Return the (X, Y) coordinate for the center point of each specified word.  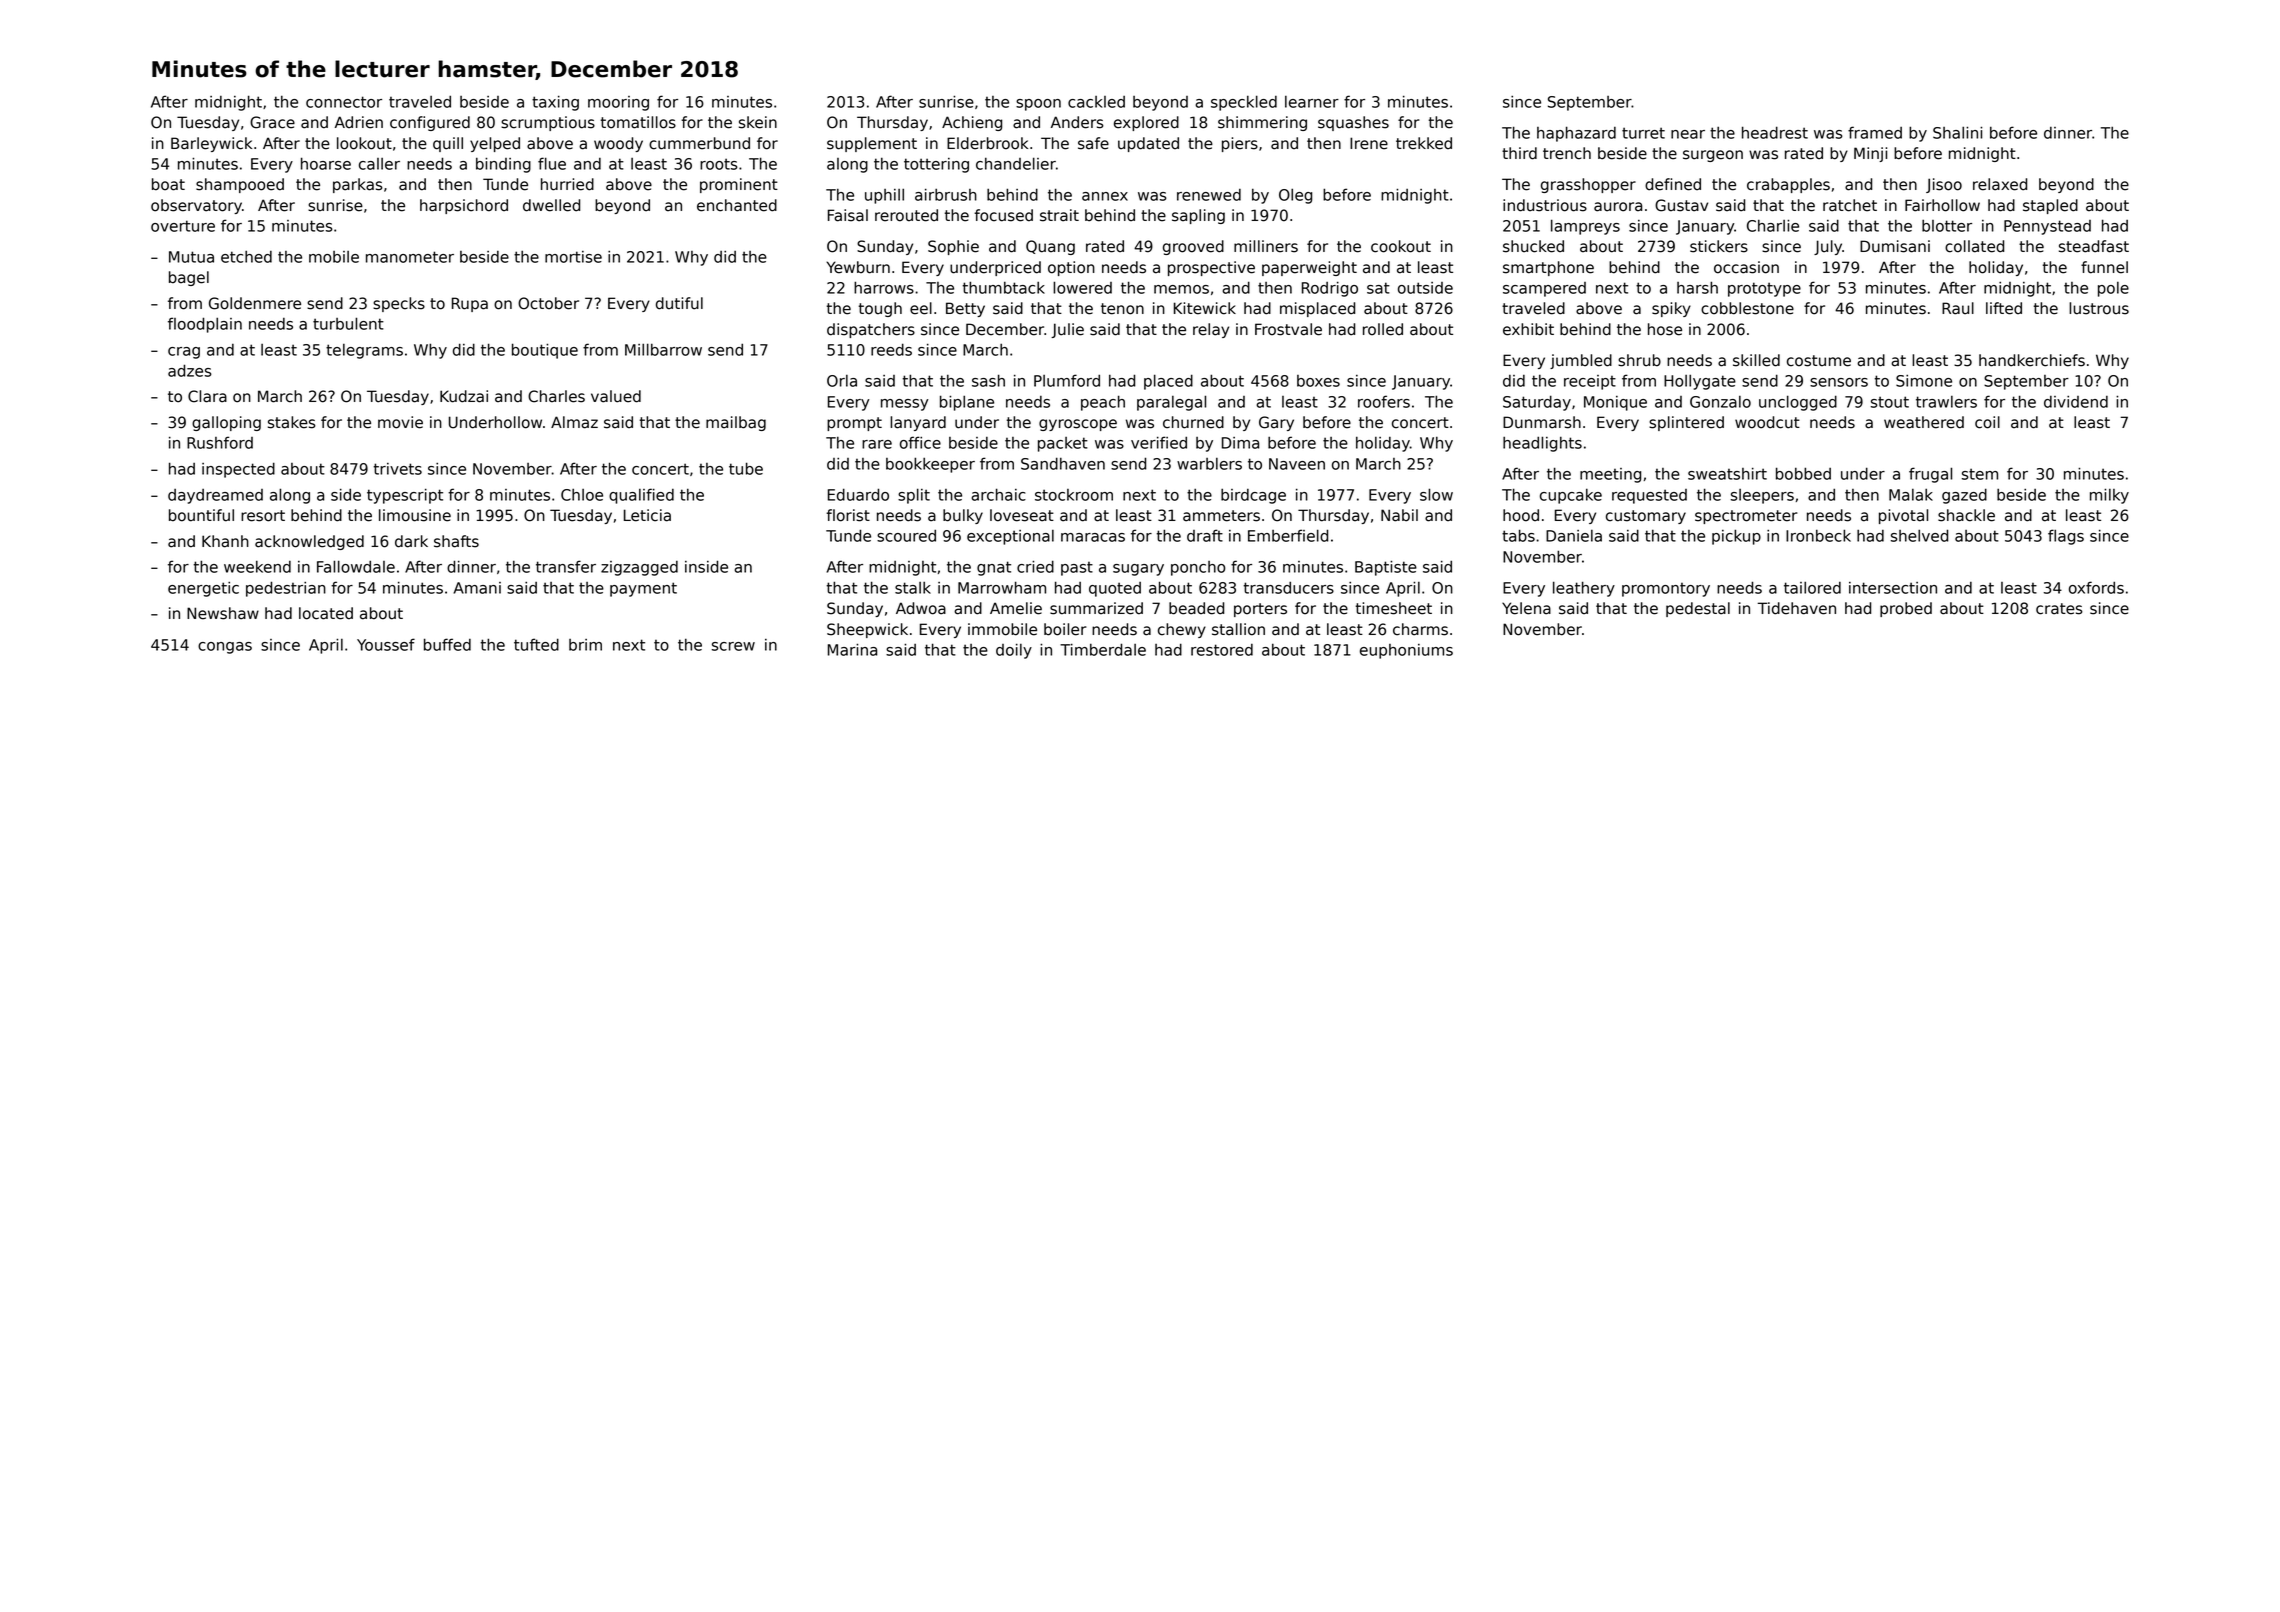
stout (1890, 402)
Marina (852, 649)
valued (616, 396)
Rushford (220, 442)
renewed (1209, 195)
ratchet (1850, 205)
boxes (1318, 381)
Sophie (953, 247)
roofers (1384, 401)
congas (225, 648)
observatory (196, 206)
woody (618, 144)
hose (1665, 329)
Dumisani (1895, 246)
